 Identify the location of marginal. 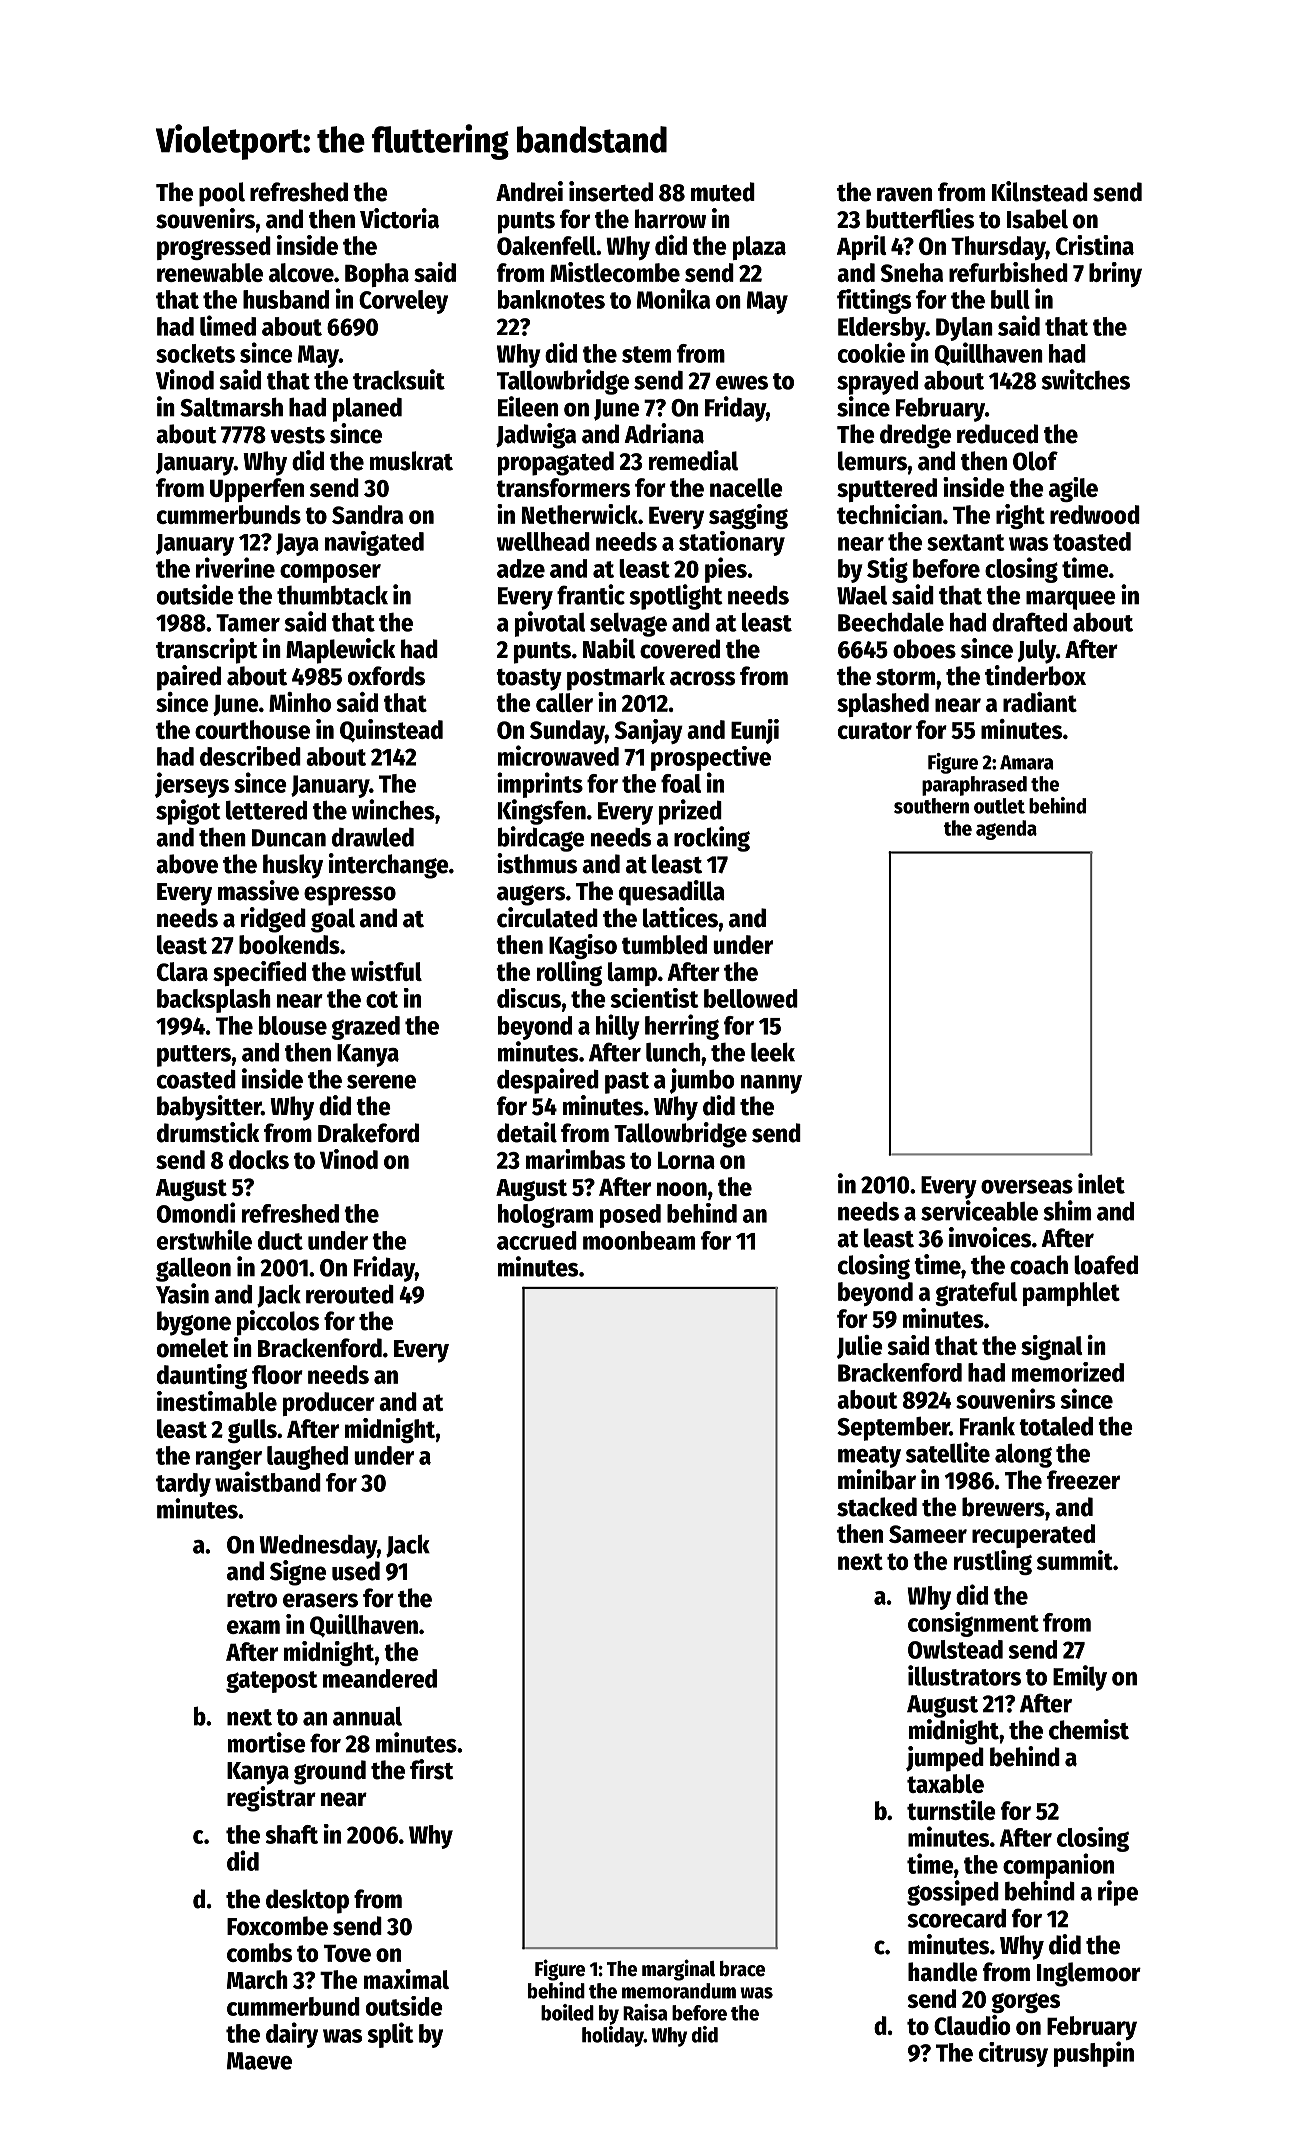
(678, 1970).
